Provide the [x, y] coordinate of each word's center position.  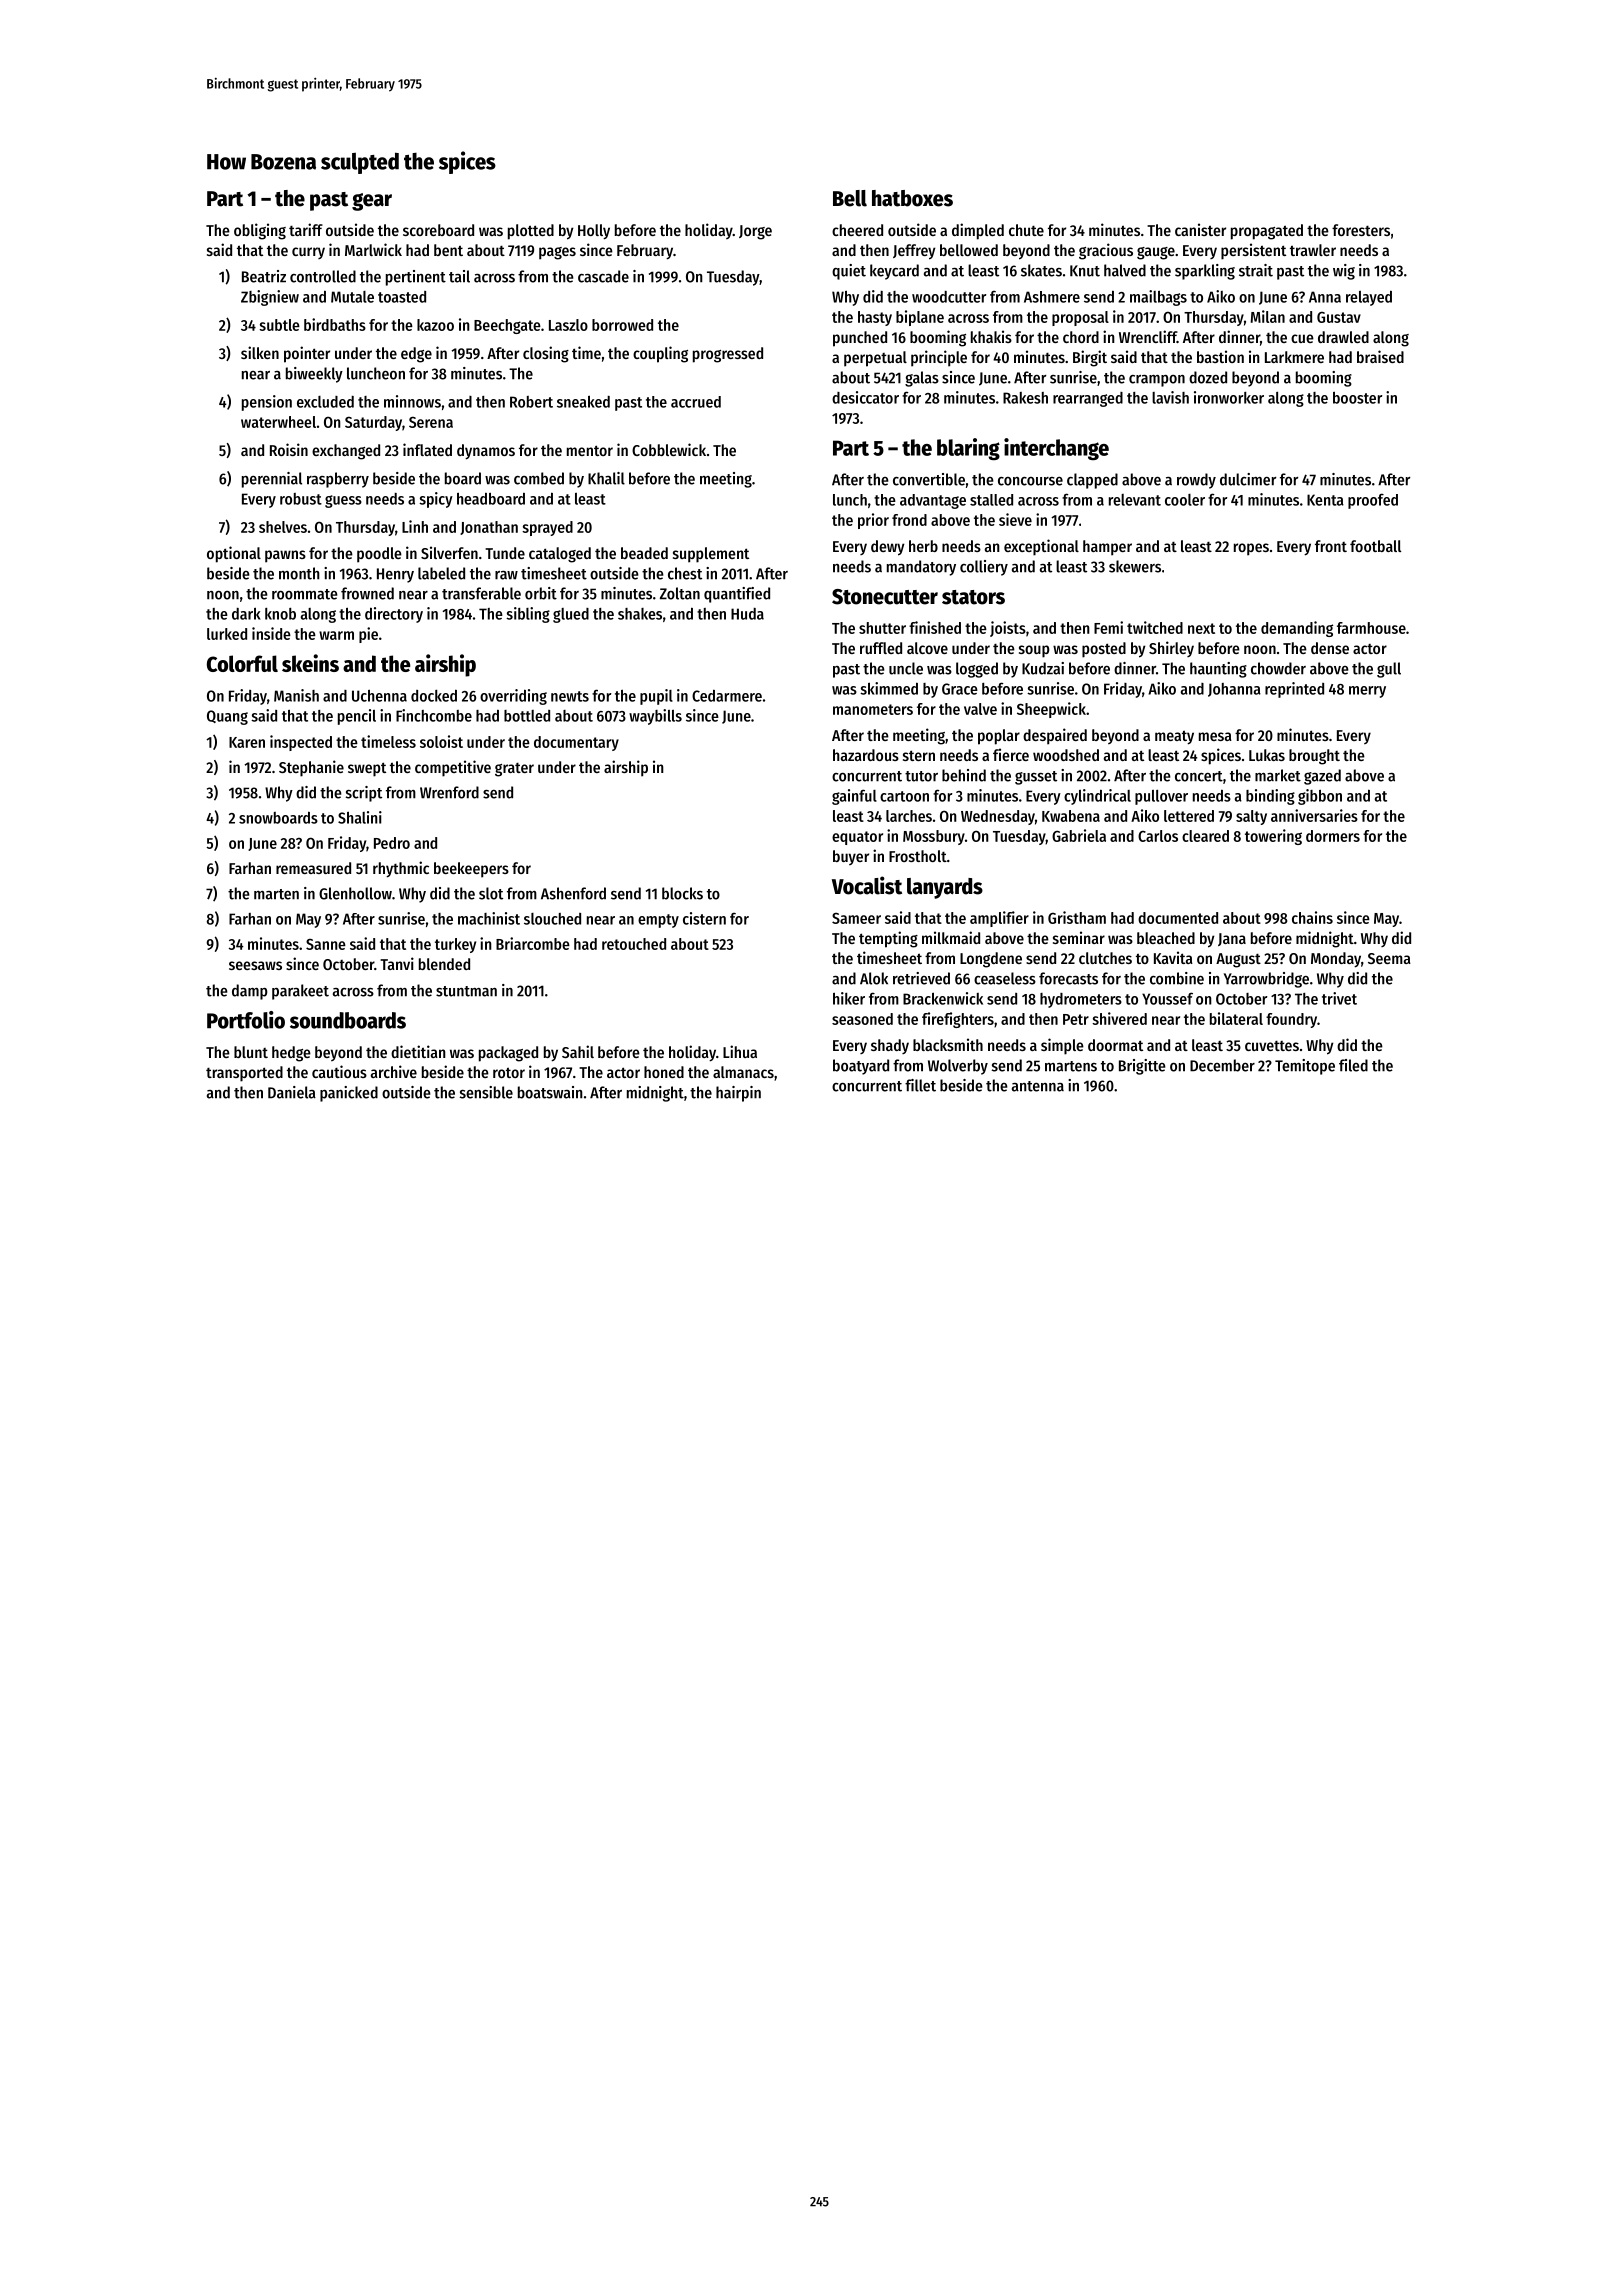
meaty [1174, 737]
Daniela [292, 1092]
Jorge [755, 232]
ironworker [1229, 397]
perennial [272, 480]
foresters [1361, 230]
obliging [260, 231]
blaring [968, 449]
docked [434, 695]
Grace [960, 689]
